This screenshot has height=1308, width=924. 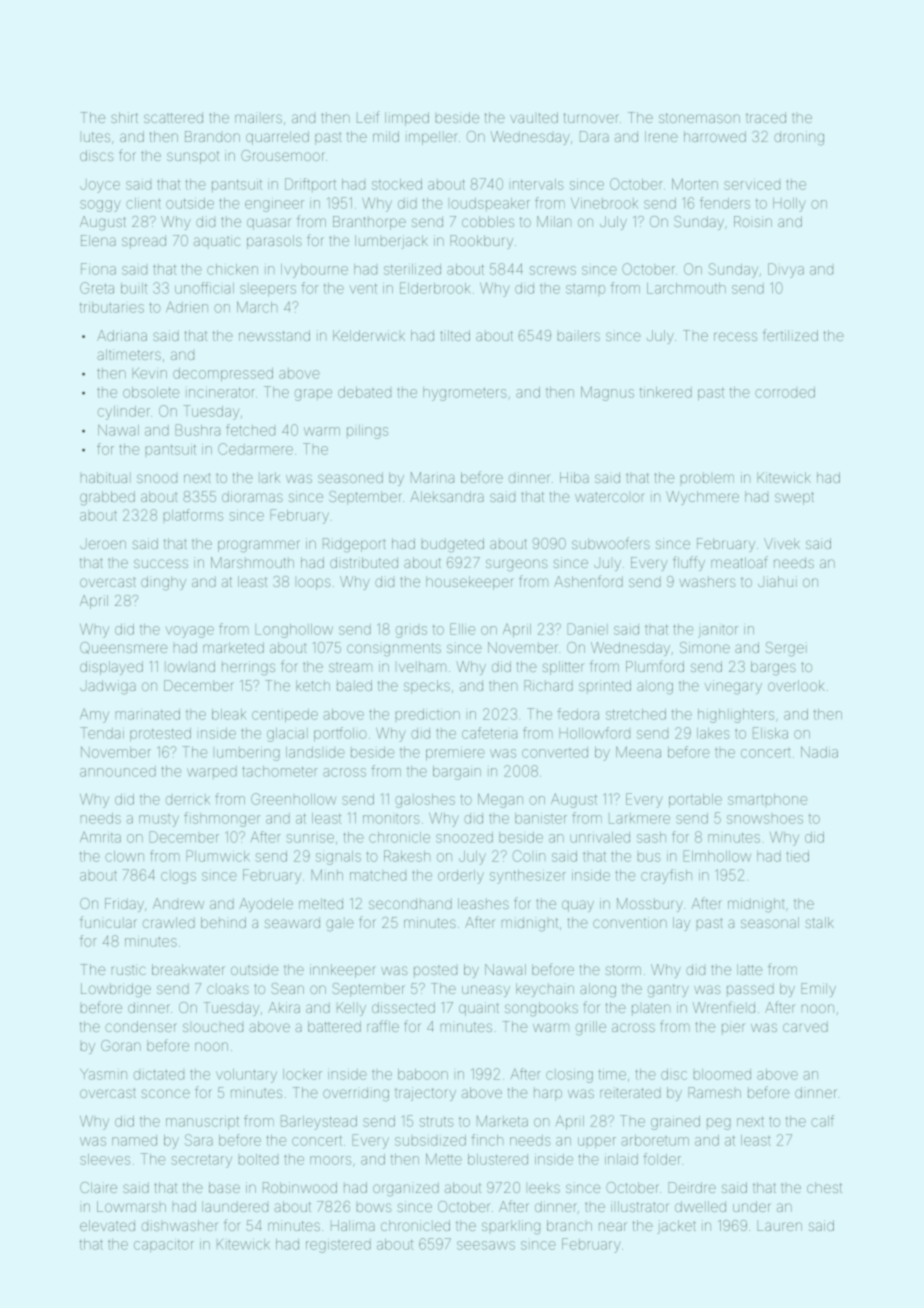 What do you see at coordinates (425, 801) in the screenshot?
I see `galoshes` at bounding box center [425, 801].
